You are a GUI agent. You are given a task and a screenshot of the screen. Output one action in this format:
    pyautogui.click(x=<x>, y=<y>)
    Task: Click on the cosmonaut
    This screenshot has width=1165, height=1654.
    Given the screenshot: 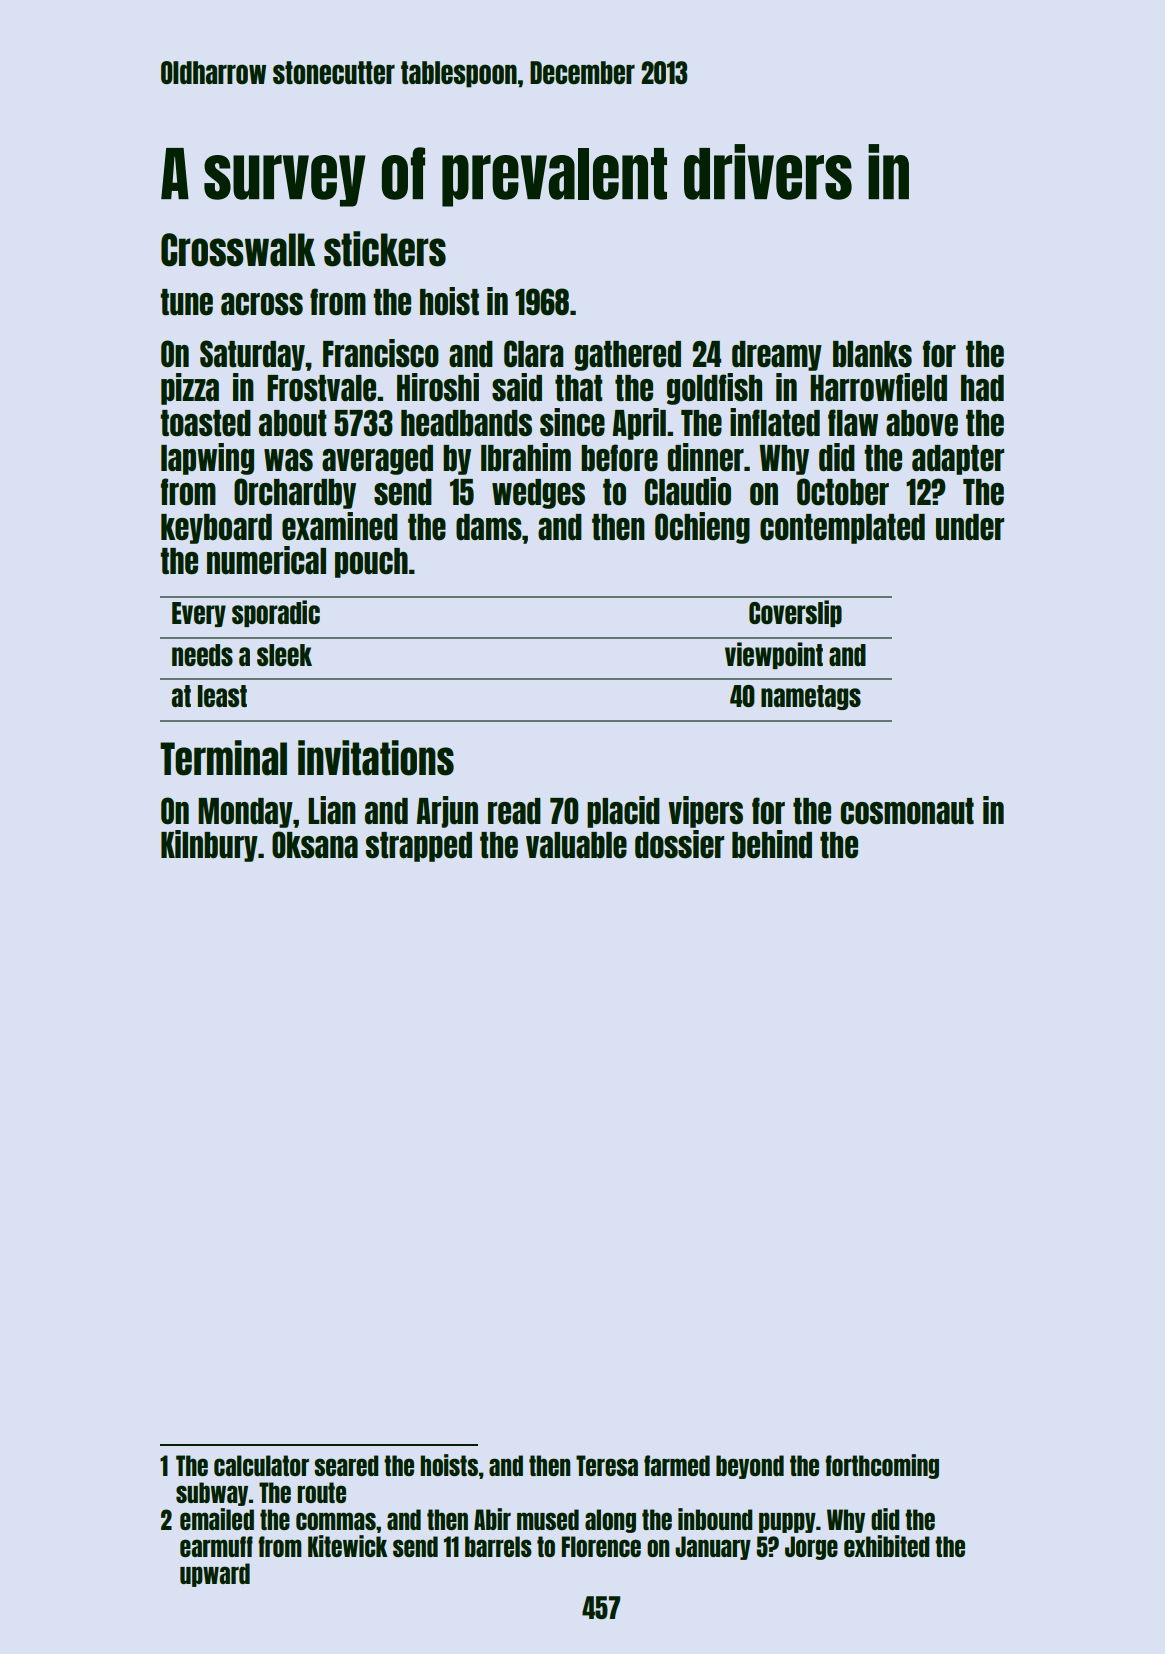 What is the action you would take?
    pyautogui.click(x=907, y=811)
